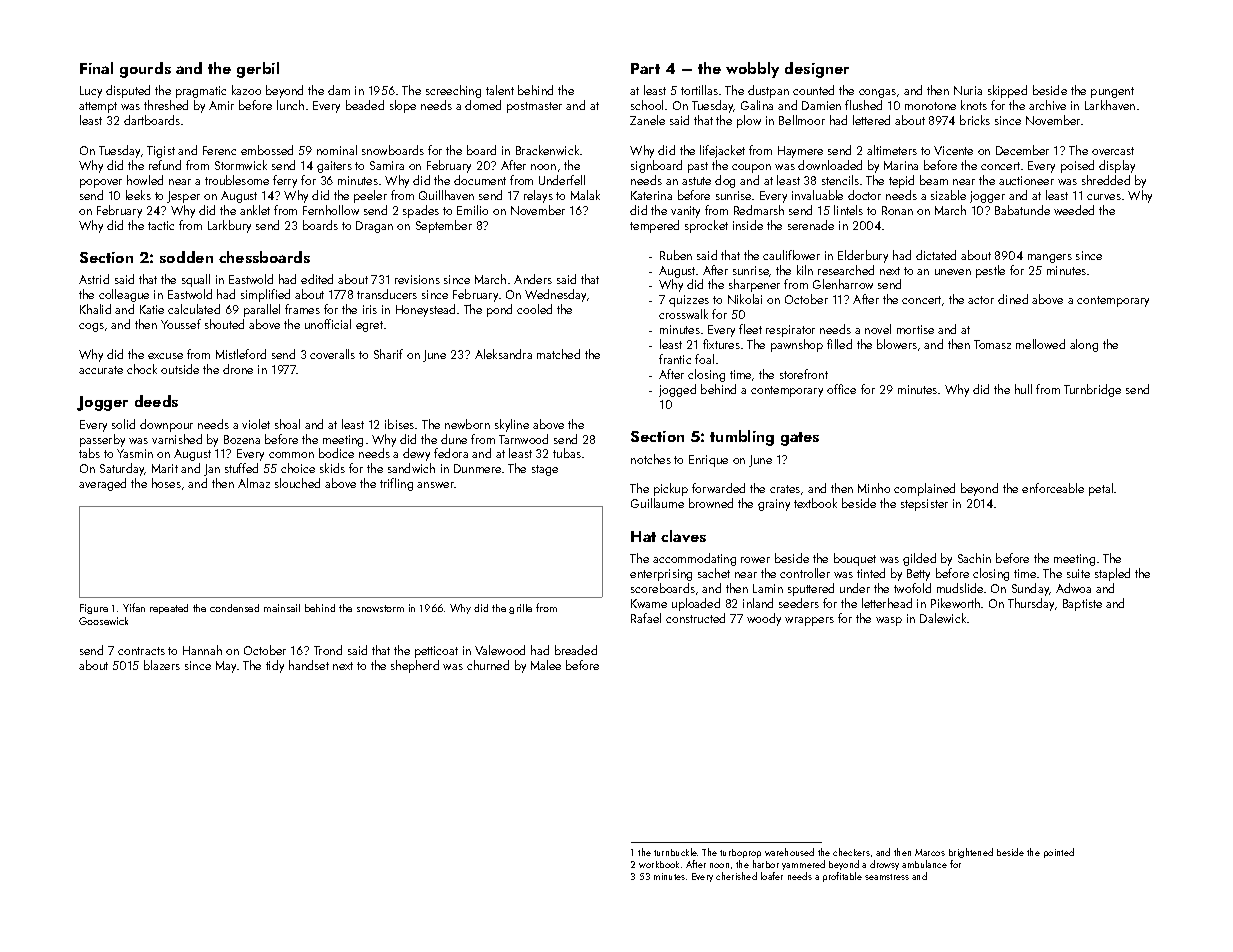 This screenshot has height=952, width=1233. I want to click on wasp, so click(889, 621).
